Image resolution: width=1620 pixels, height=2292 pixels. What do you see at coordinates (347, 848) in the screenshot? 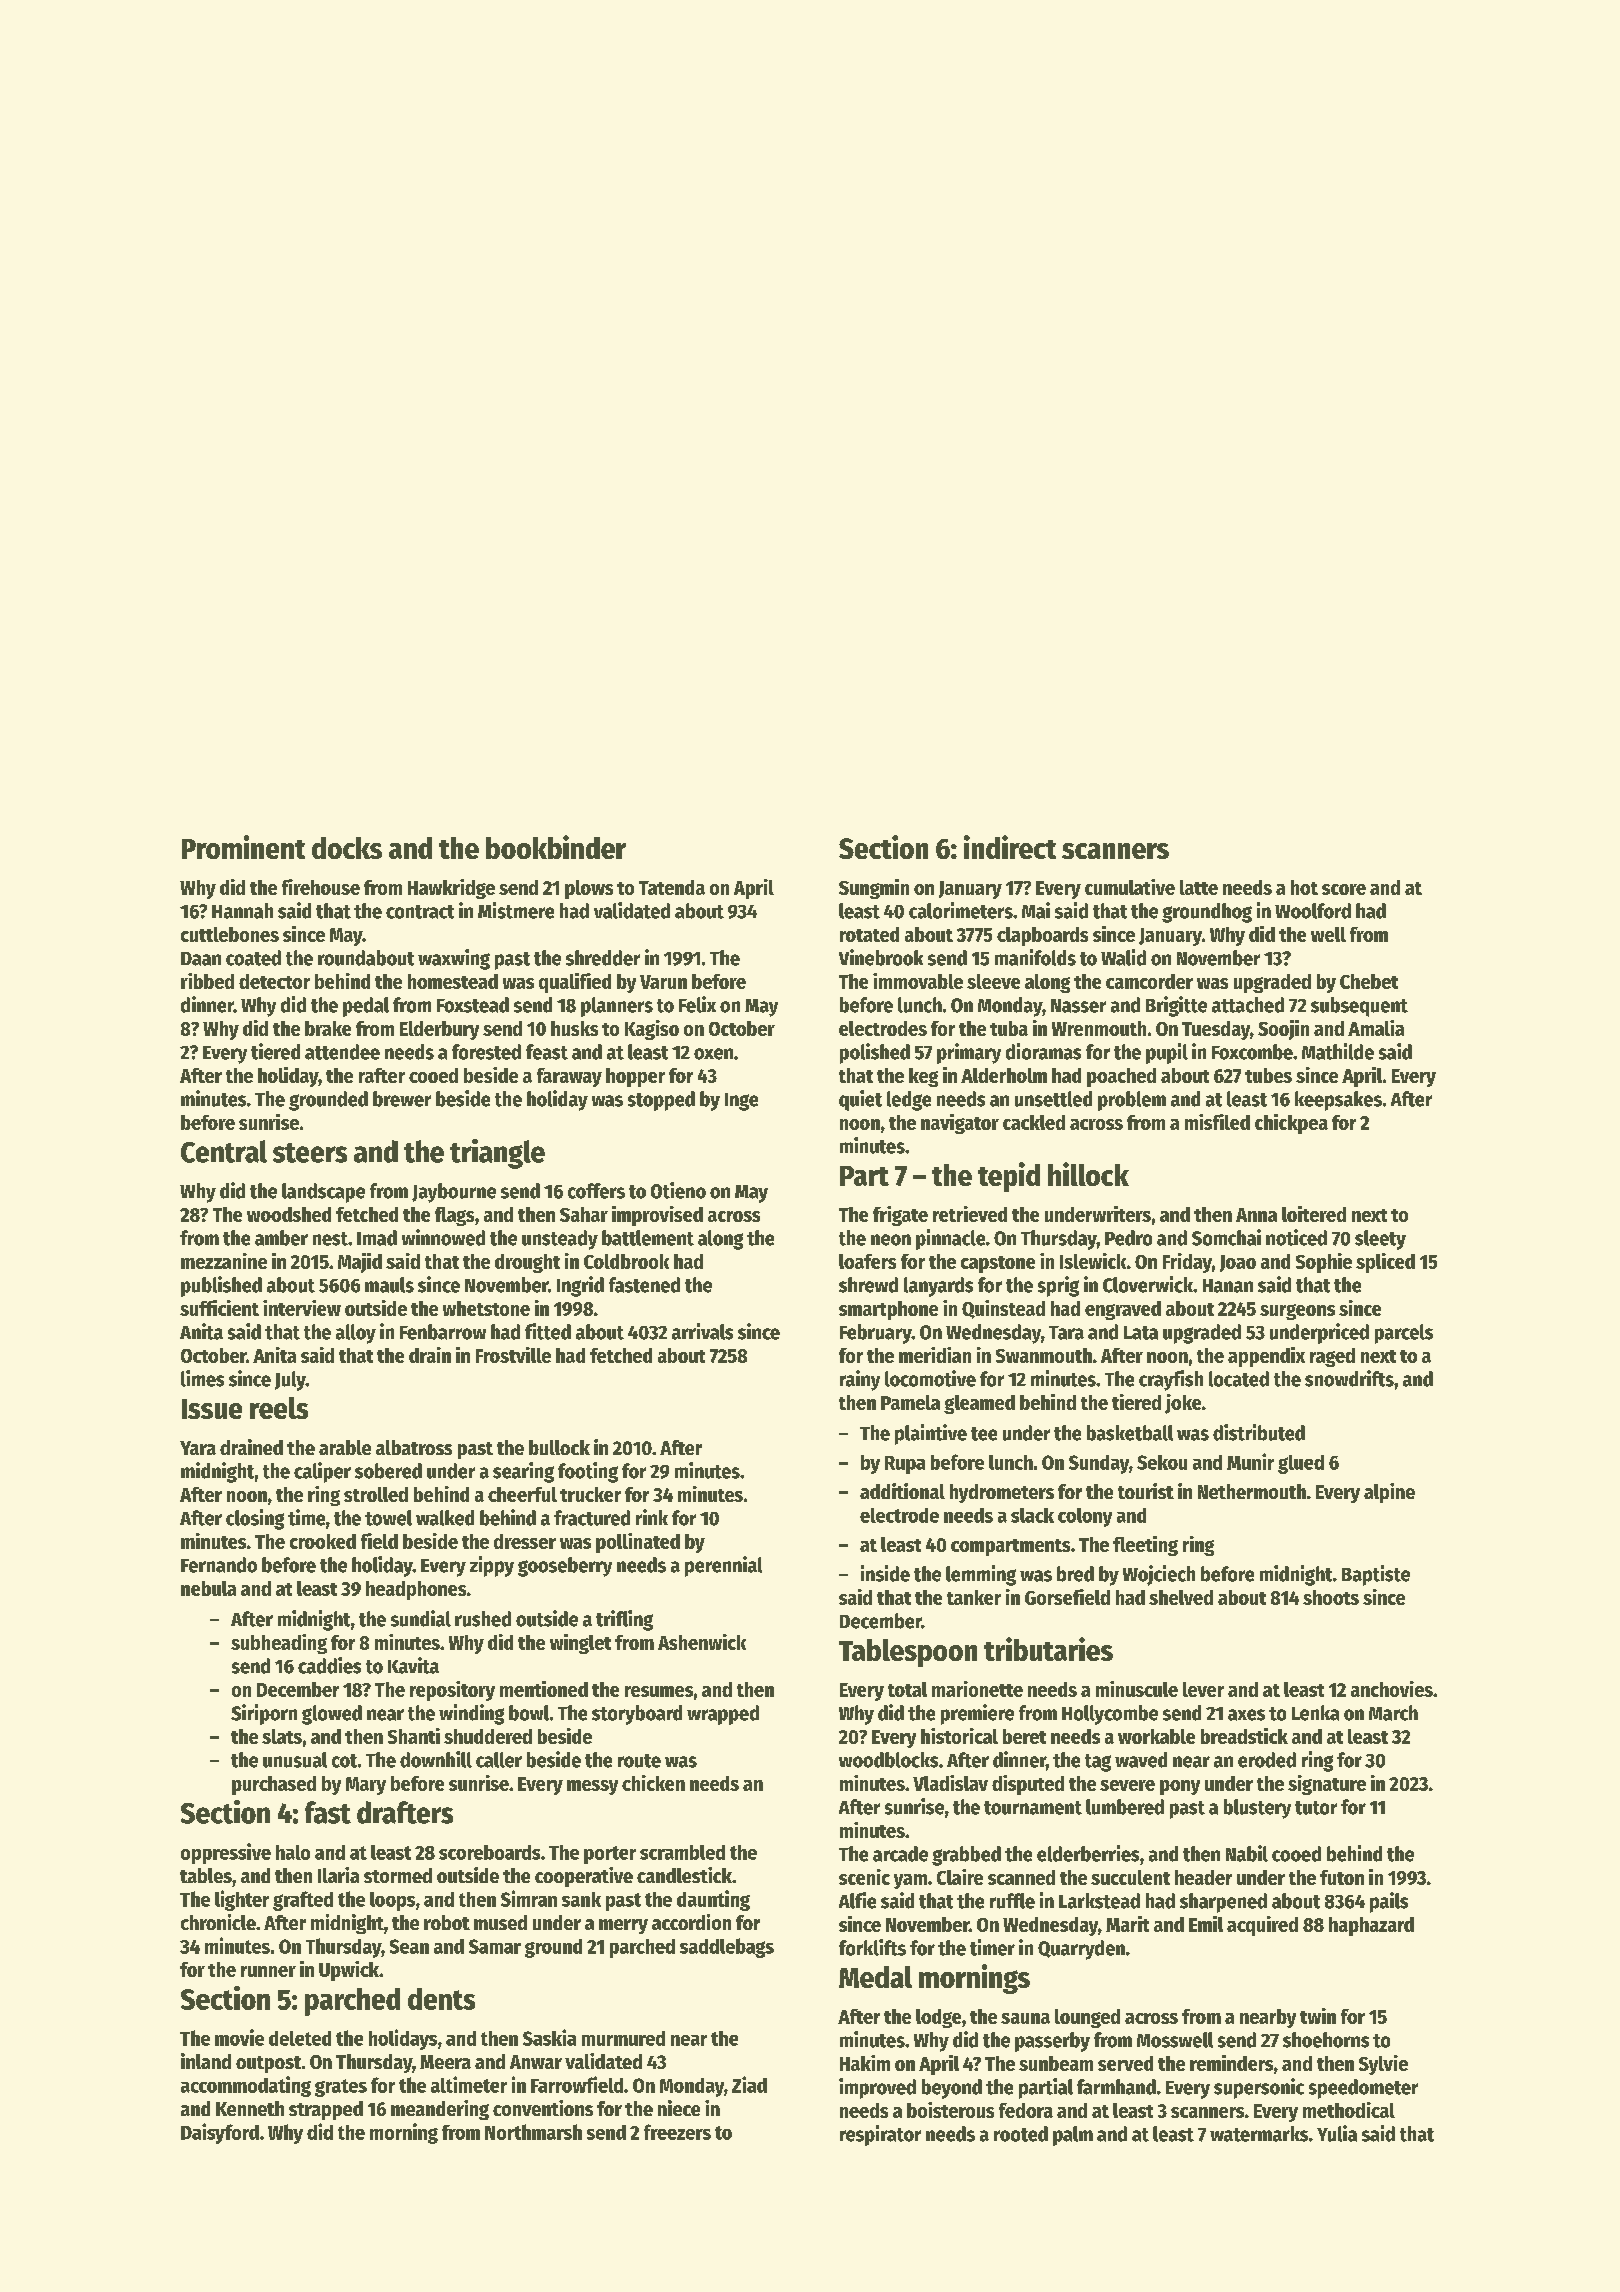
I see `docks` at bounding box center [347, 848].
